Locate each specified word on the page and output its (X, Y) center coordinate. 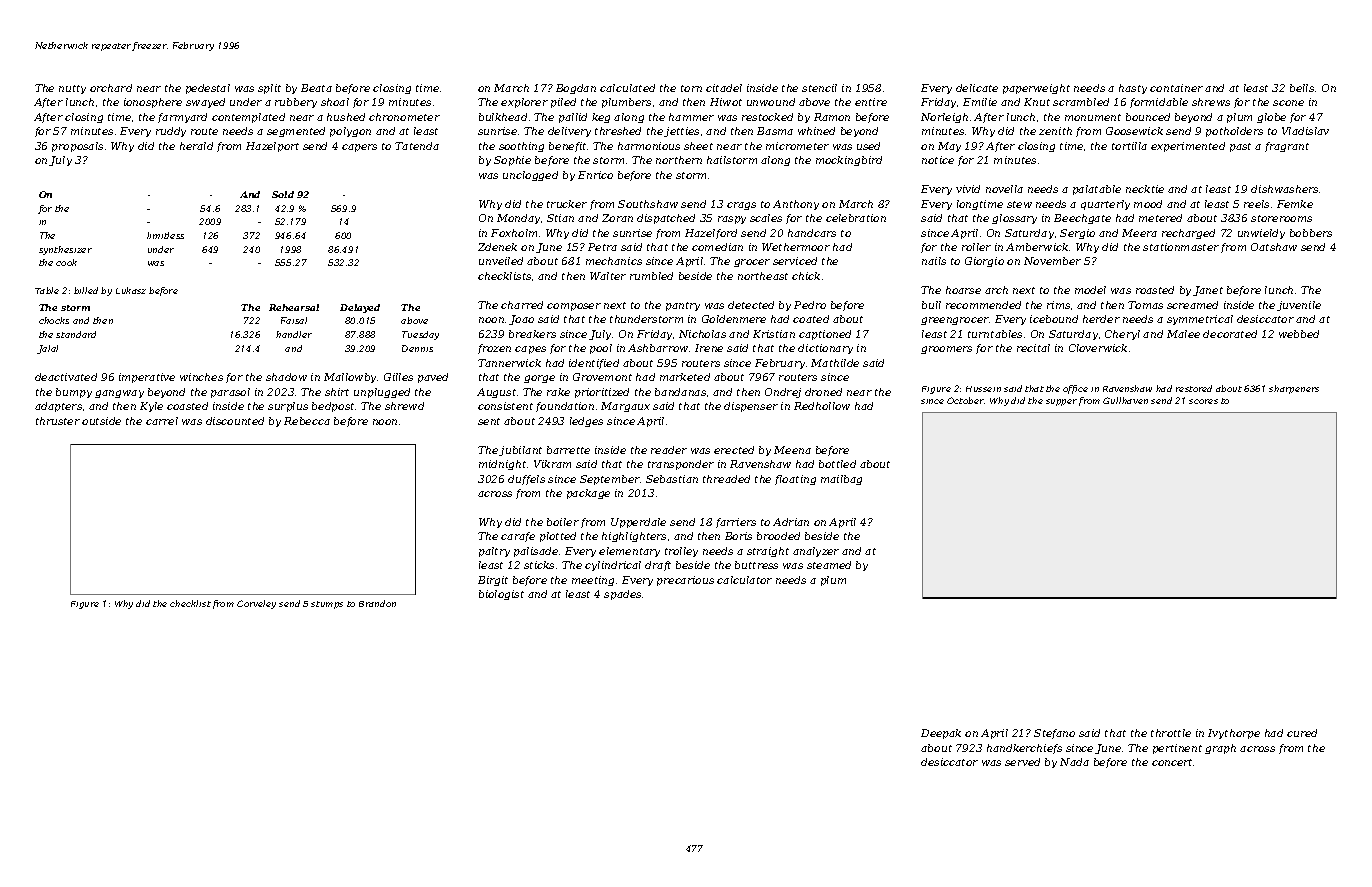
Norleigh (944, 118)
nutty (72, 89)
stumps (327, 605)
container (1176, 88)
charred (522, 305)
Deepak (941, 734)
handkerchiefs (1024, 749)
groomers (946, 350)
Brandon (377, 603)
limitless (165, 235)
